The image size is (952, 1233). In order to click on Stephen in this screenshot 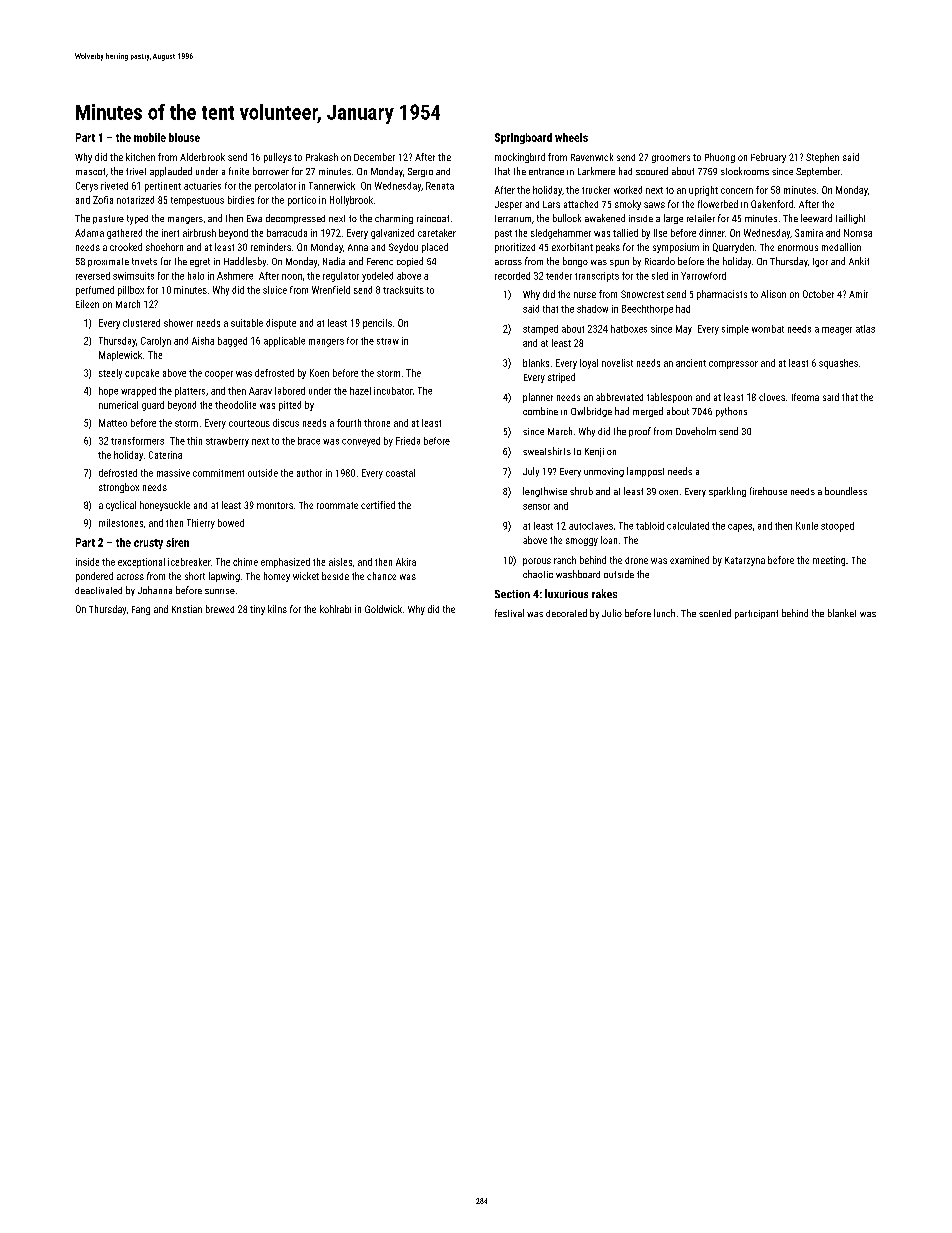, I will do `click(822, 158)`.
